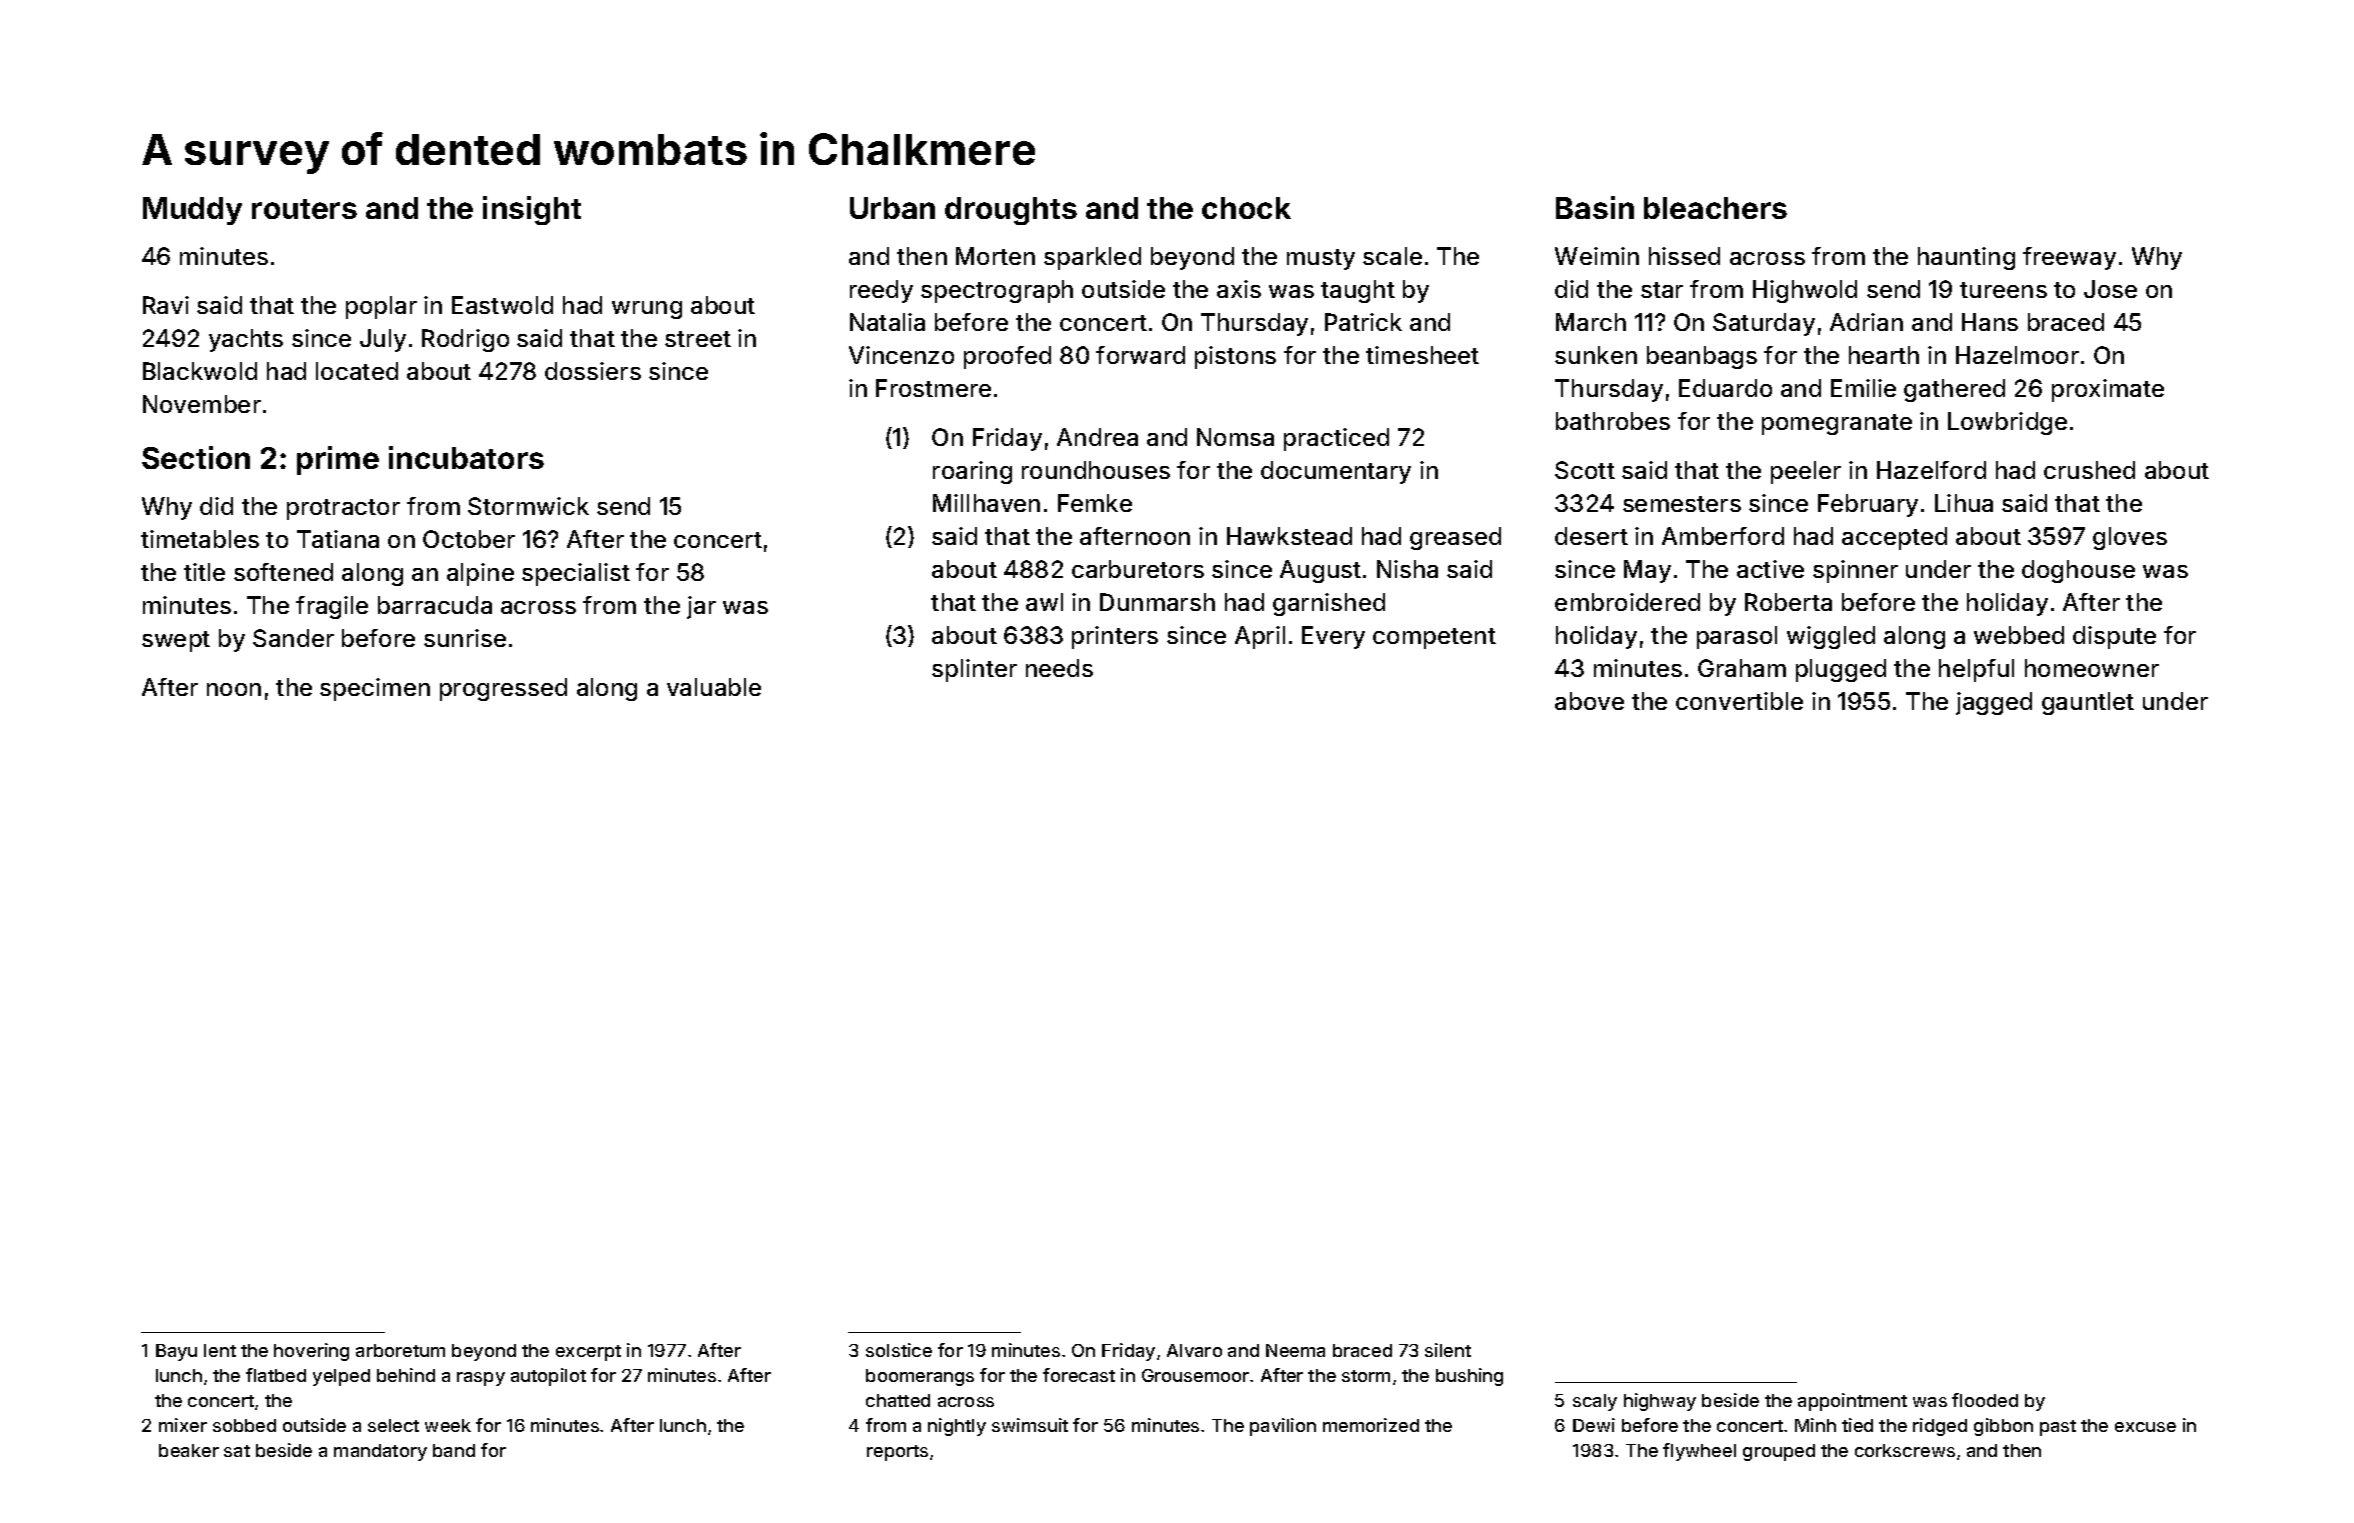  What do you see at coordinates (1333, 637) in the screenshot?
I see `Every` at bounding box center [1333, 637].
